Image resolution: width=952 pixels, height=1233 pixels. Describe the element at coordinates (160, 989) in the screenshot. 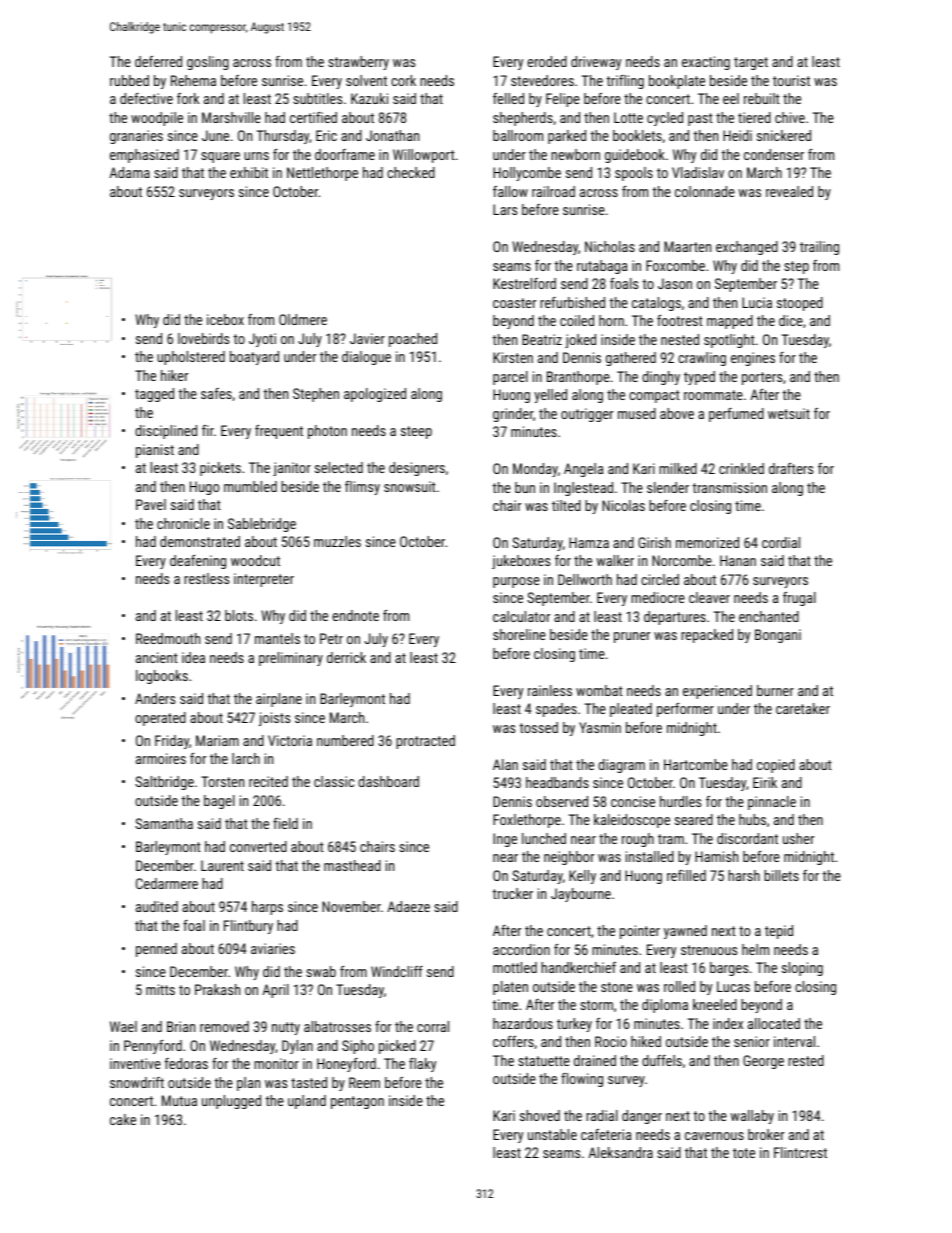

I see `mitts` at that location.
